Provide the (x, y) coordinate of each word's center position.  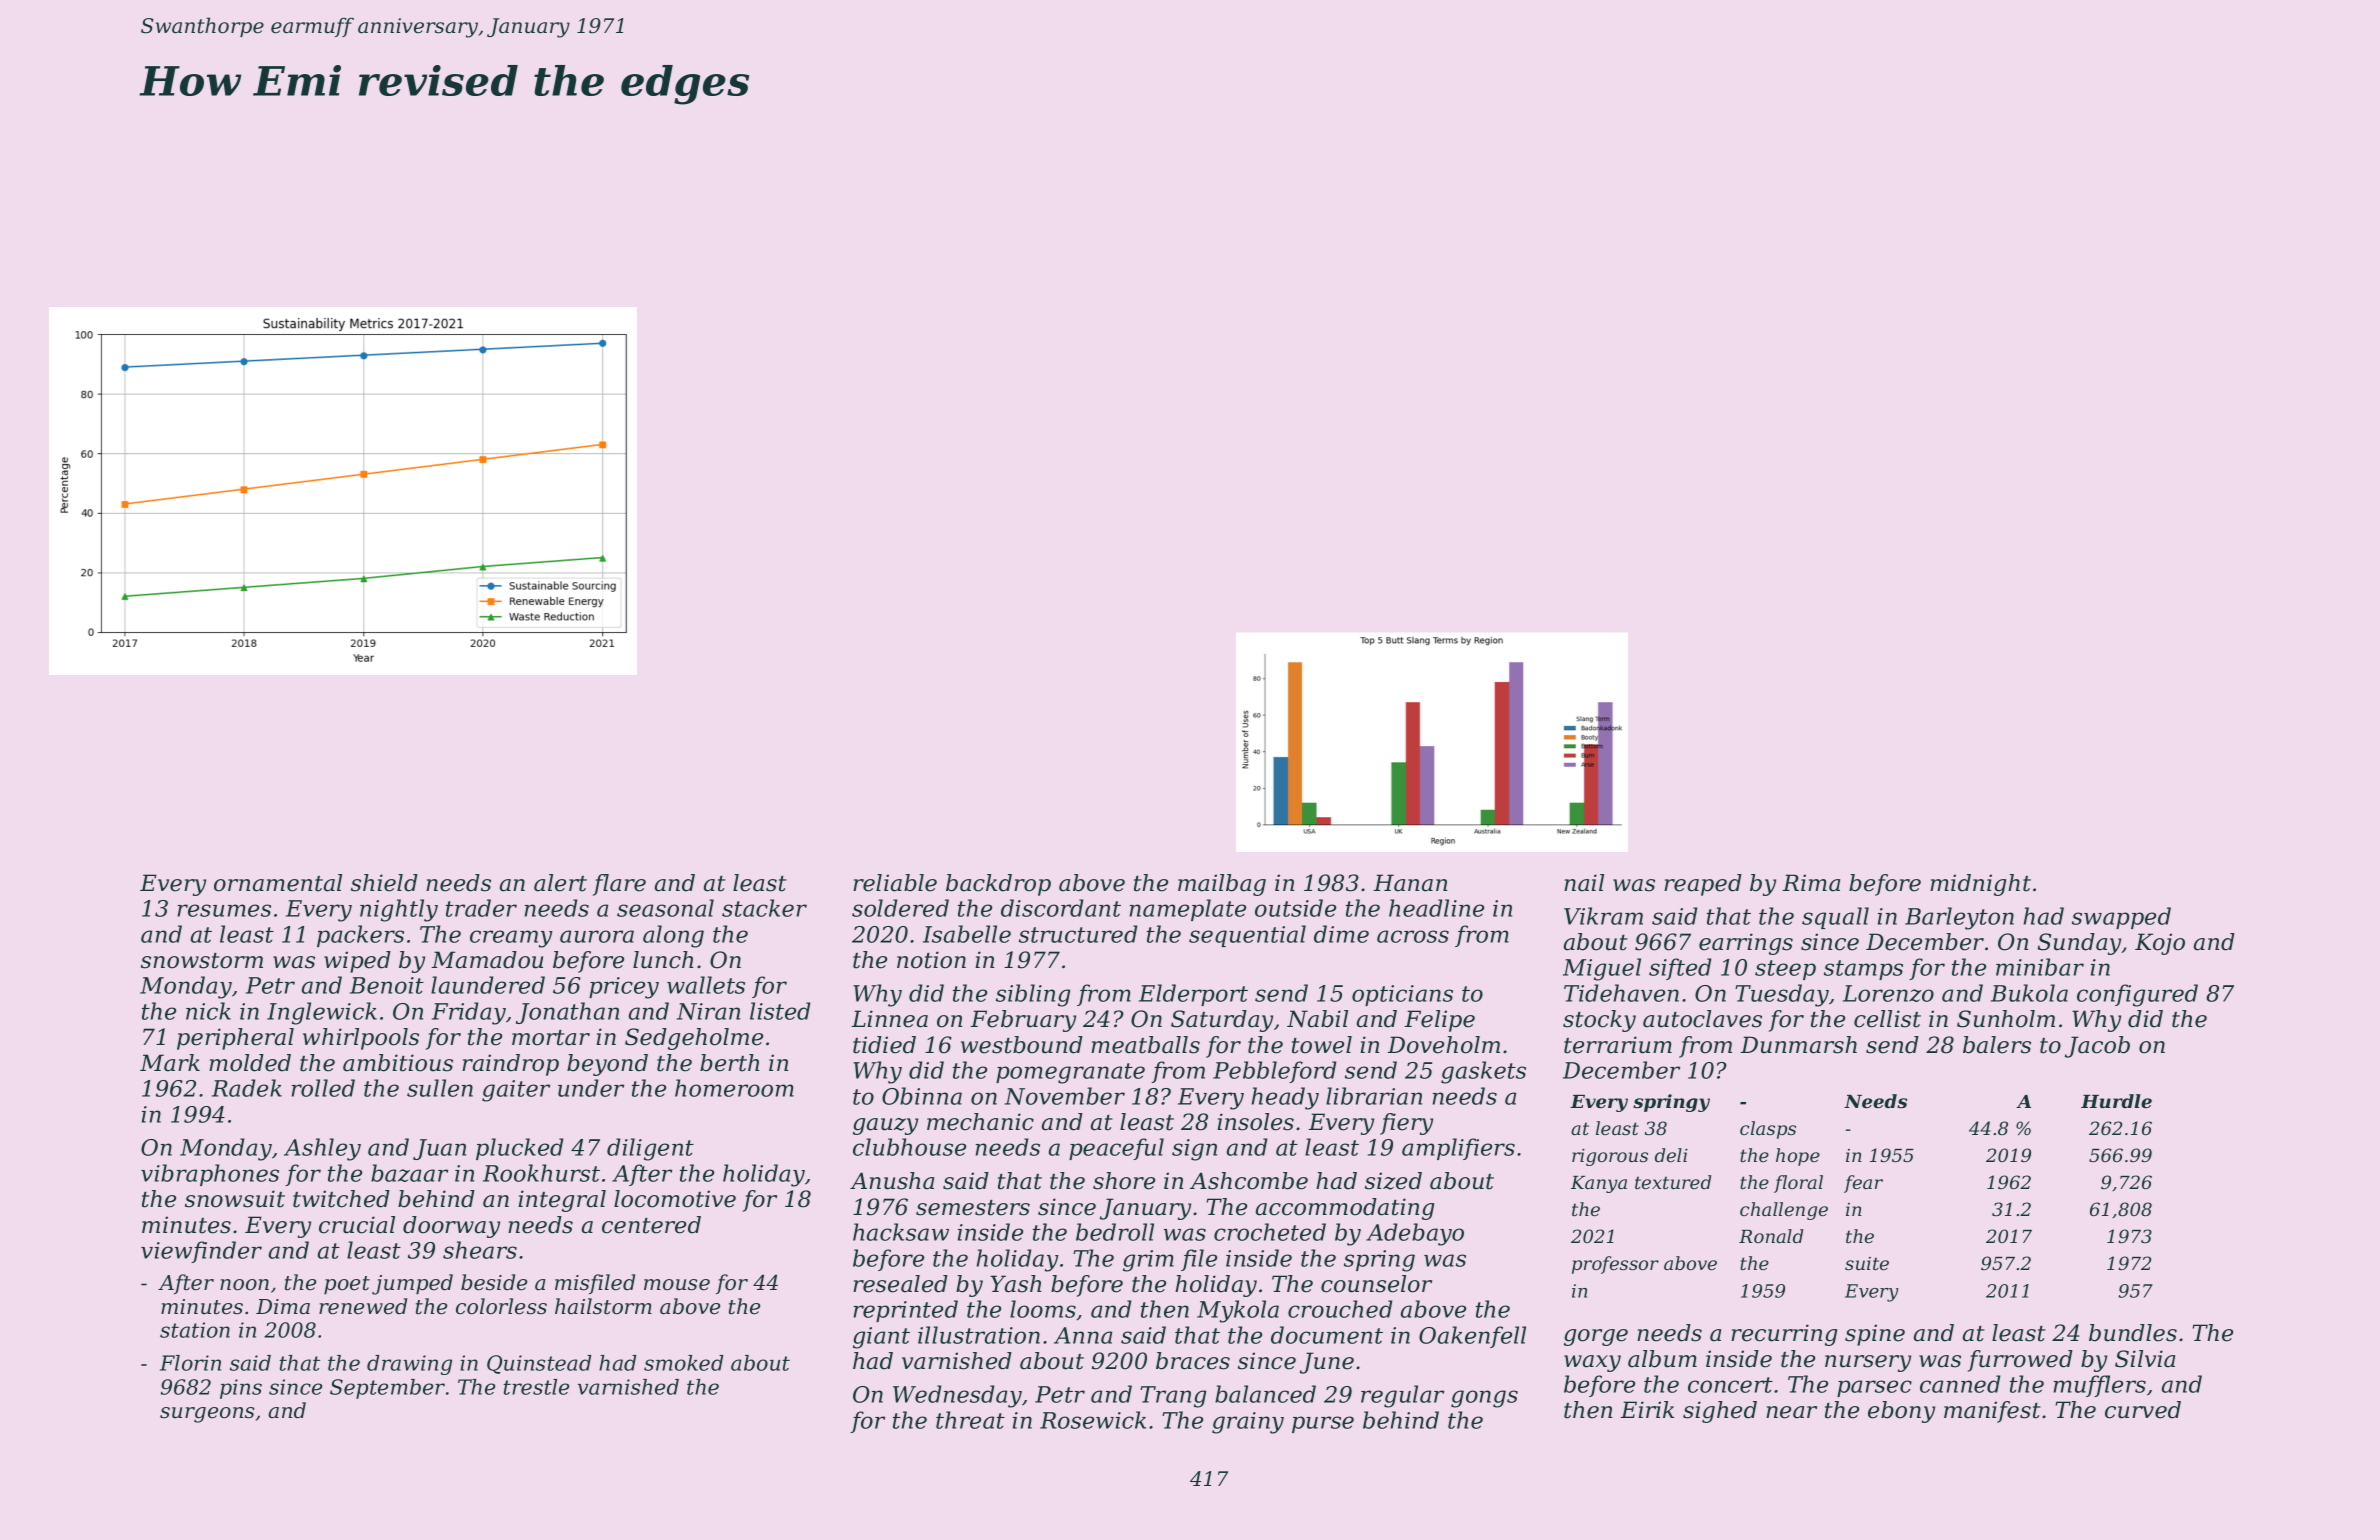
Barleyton (1959, 918)
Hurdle (2116, 1101)
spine (1875, 1335)
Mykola (1238, 1311)
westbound (1022, 1045)
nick (208, 1011)
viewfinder (201, 1252)
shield (384, 883)
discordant (1061, 908)
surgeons (207, 1415)
